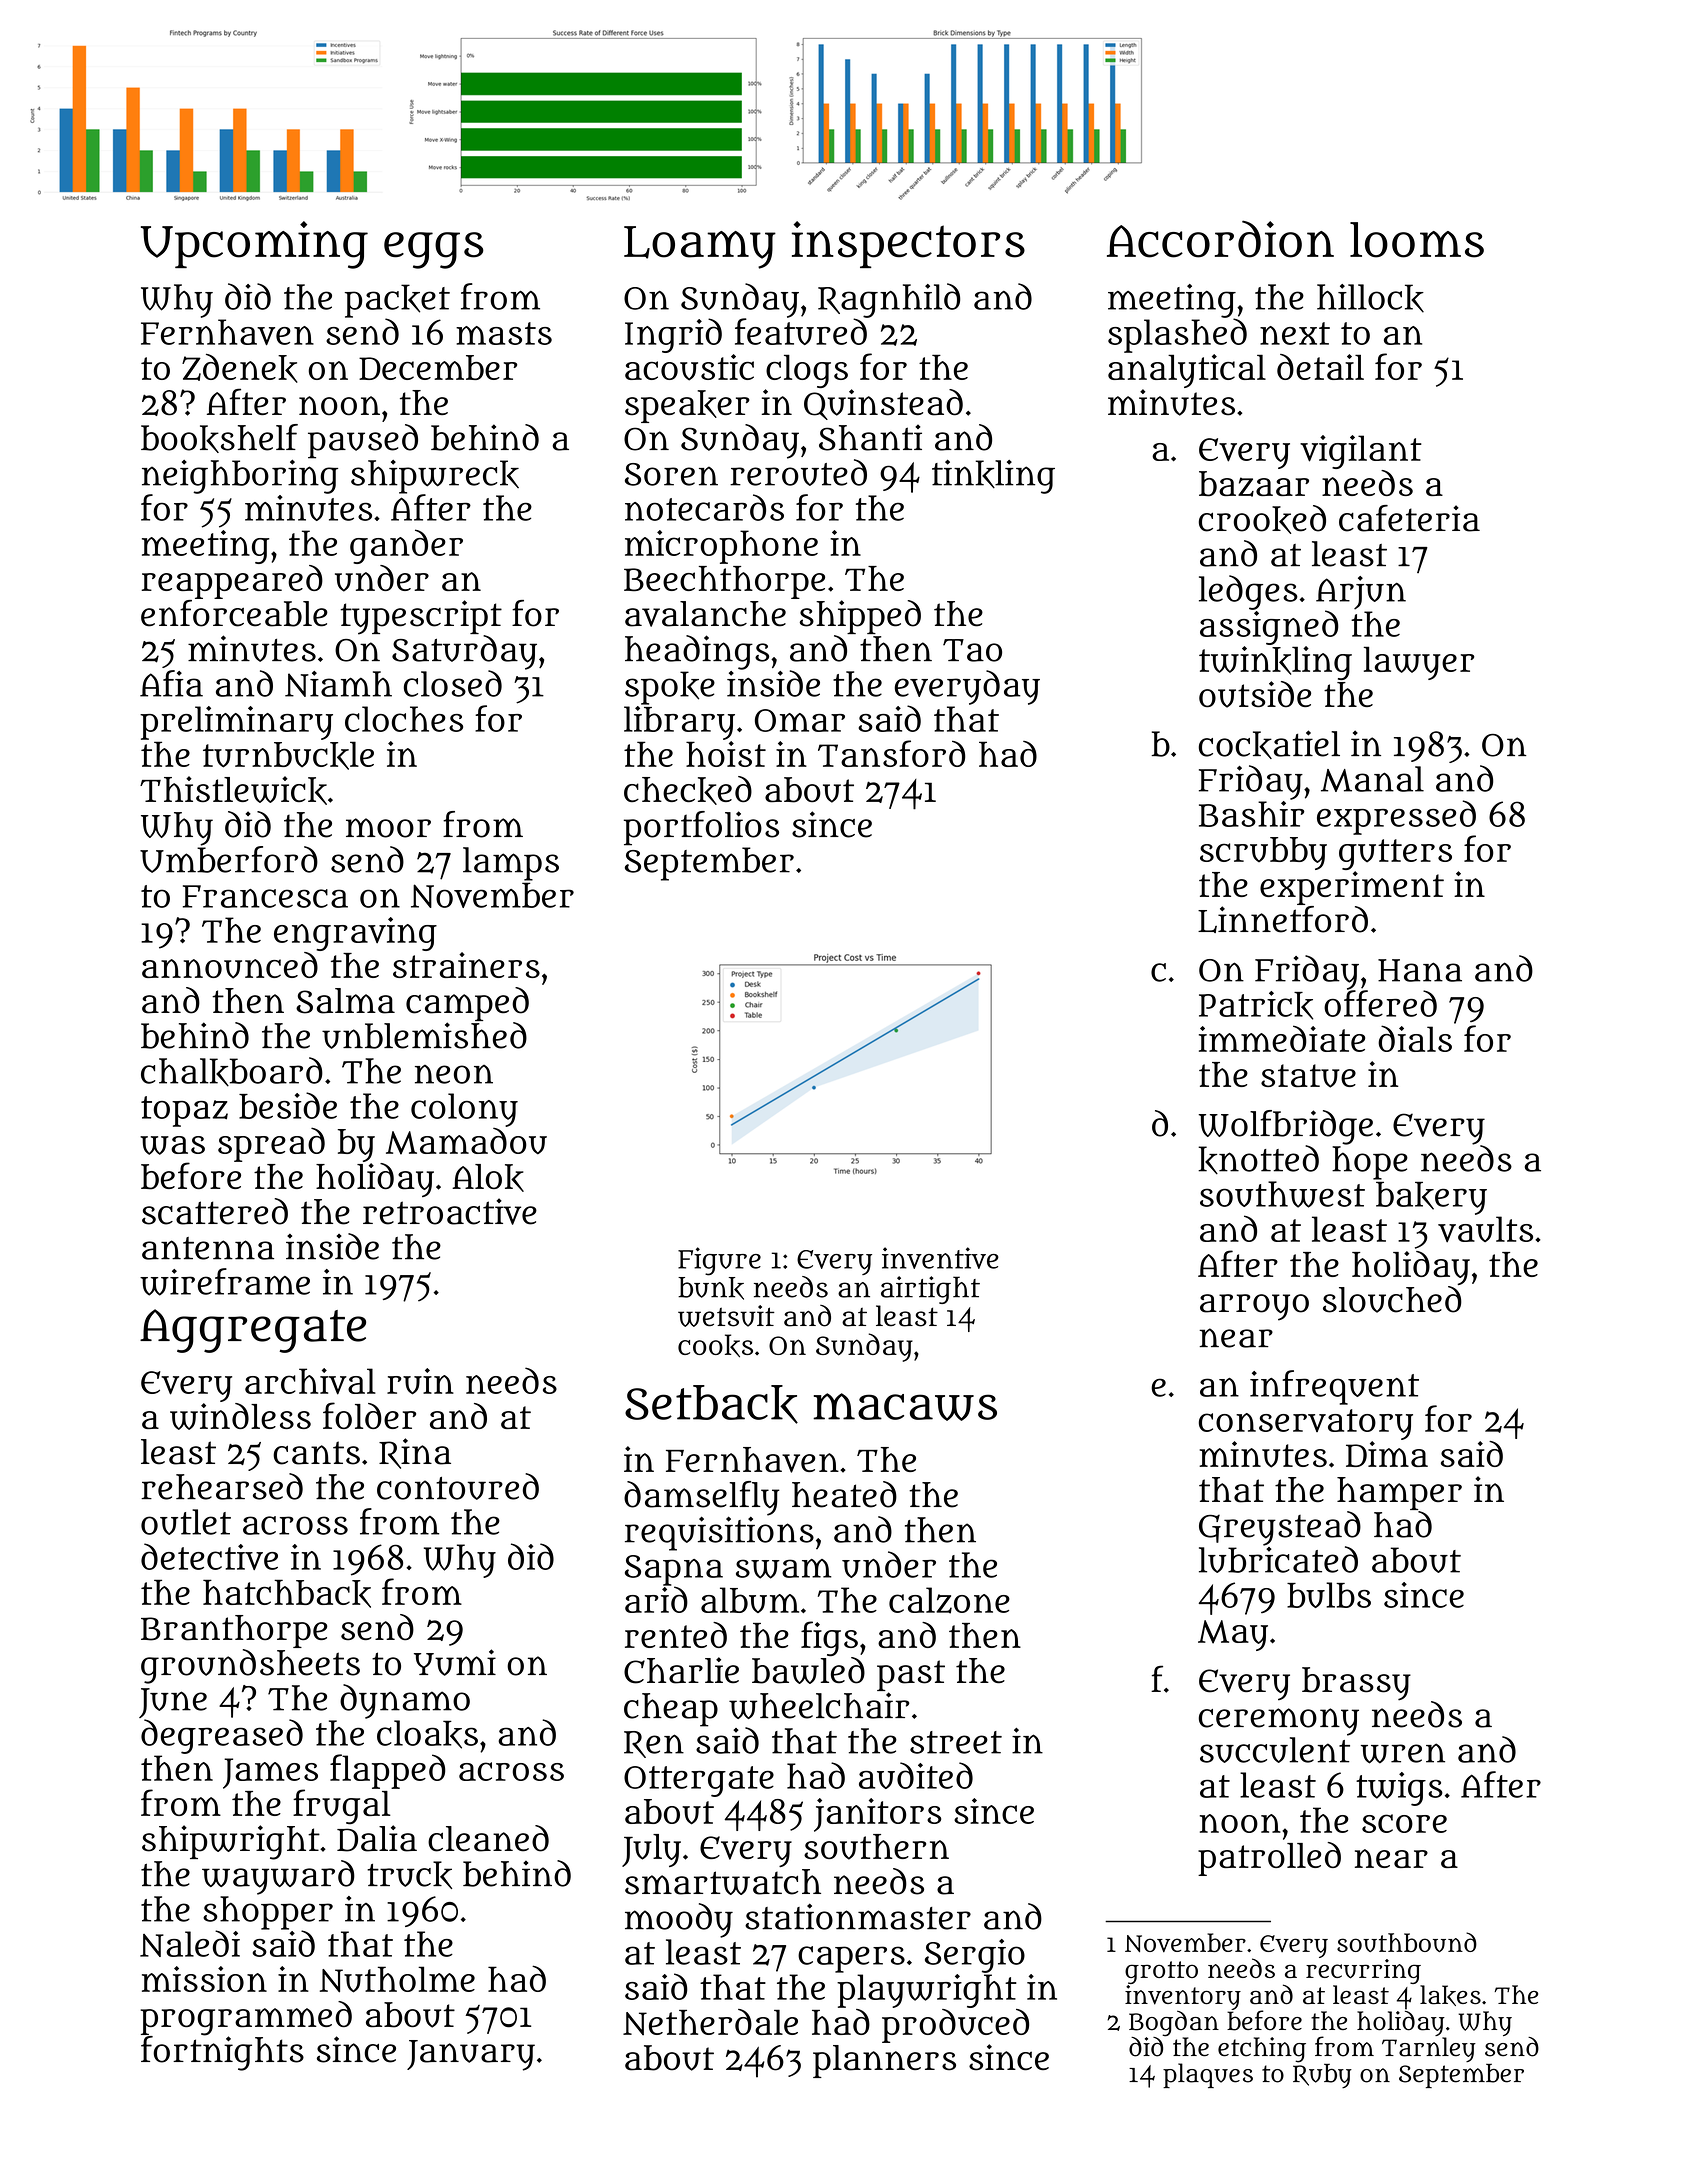 This image has width=1683, height=2178. I want to click on vigilant, so click(1361, 452).
